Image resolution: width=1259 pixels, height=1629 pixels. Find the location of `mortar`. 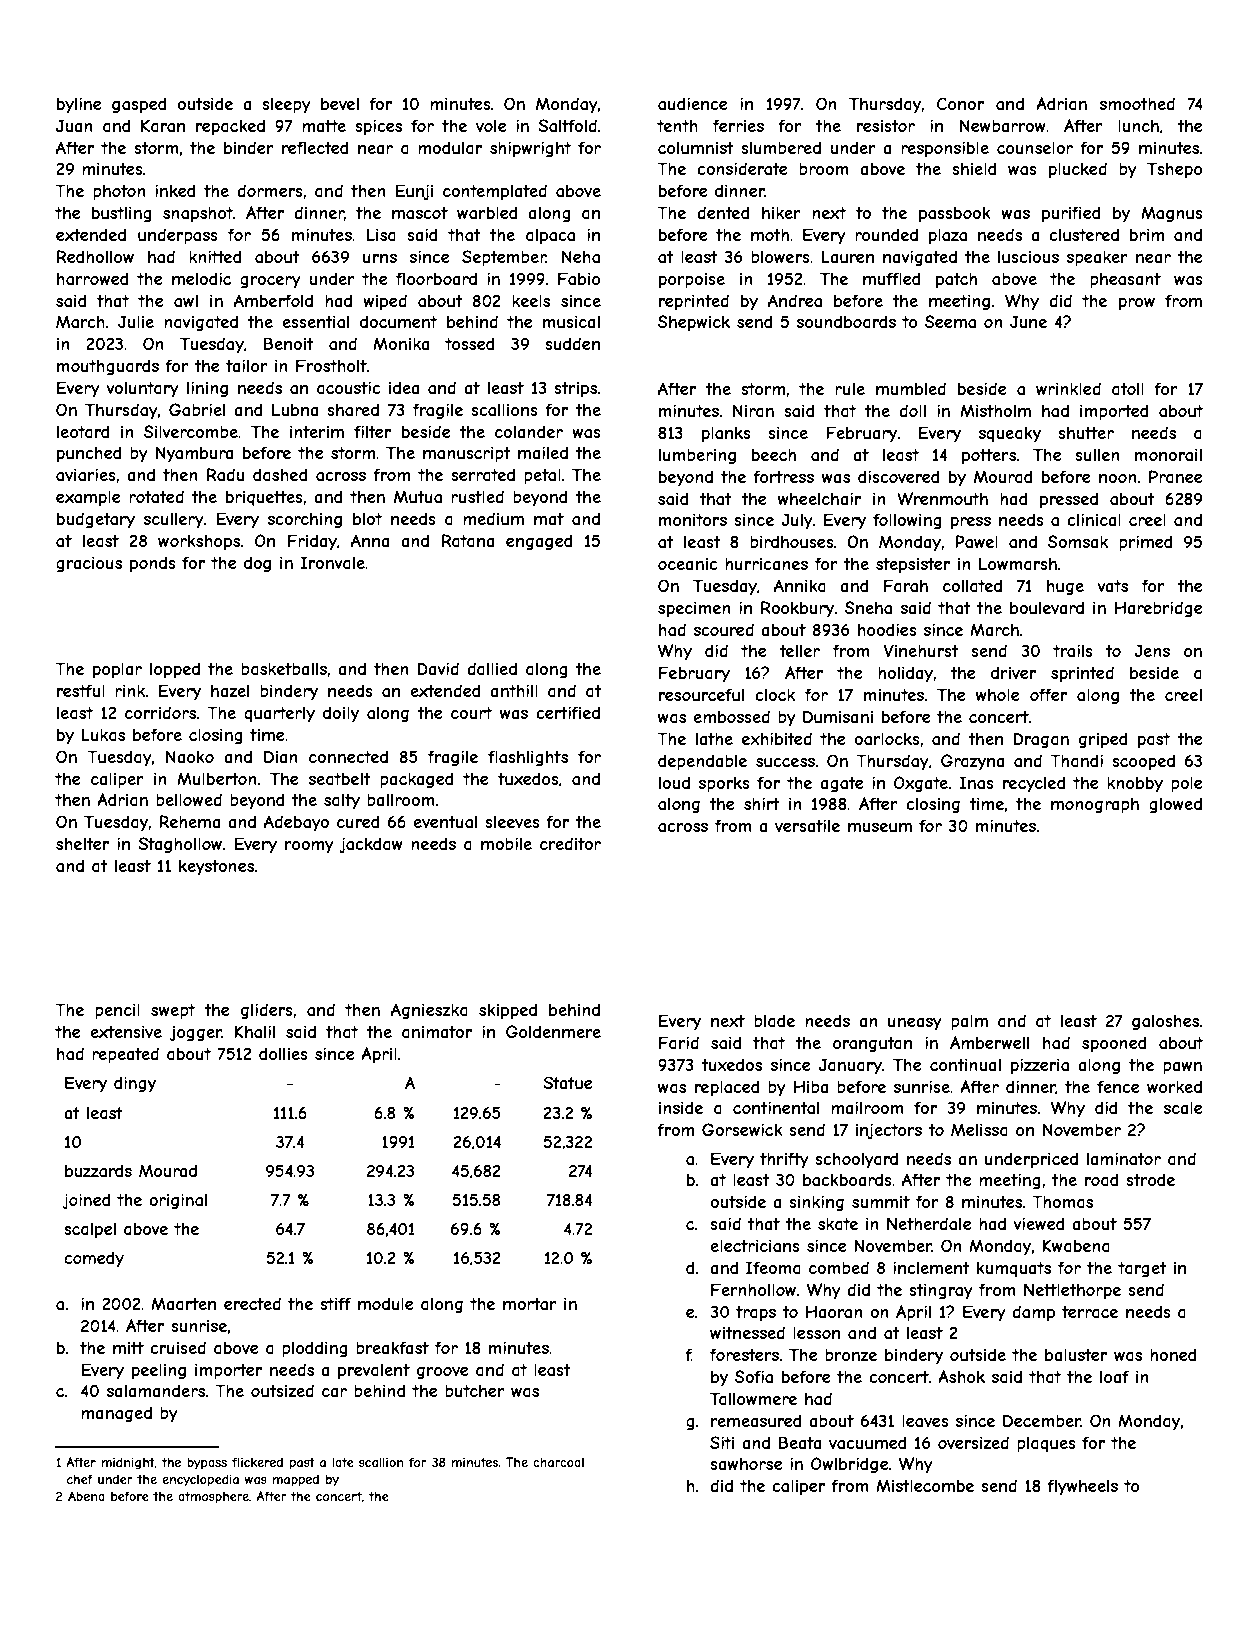

mortar is located at coordinates (530, 1304).
